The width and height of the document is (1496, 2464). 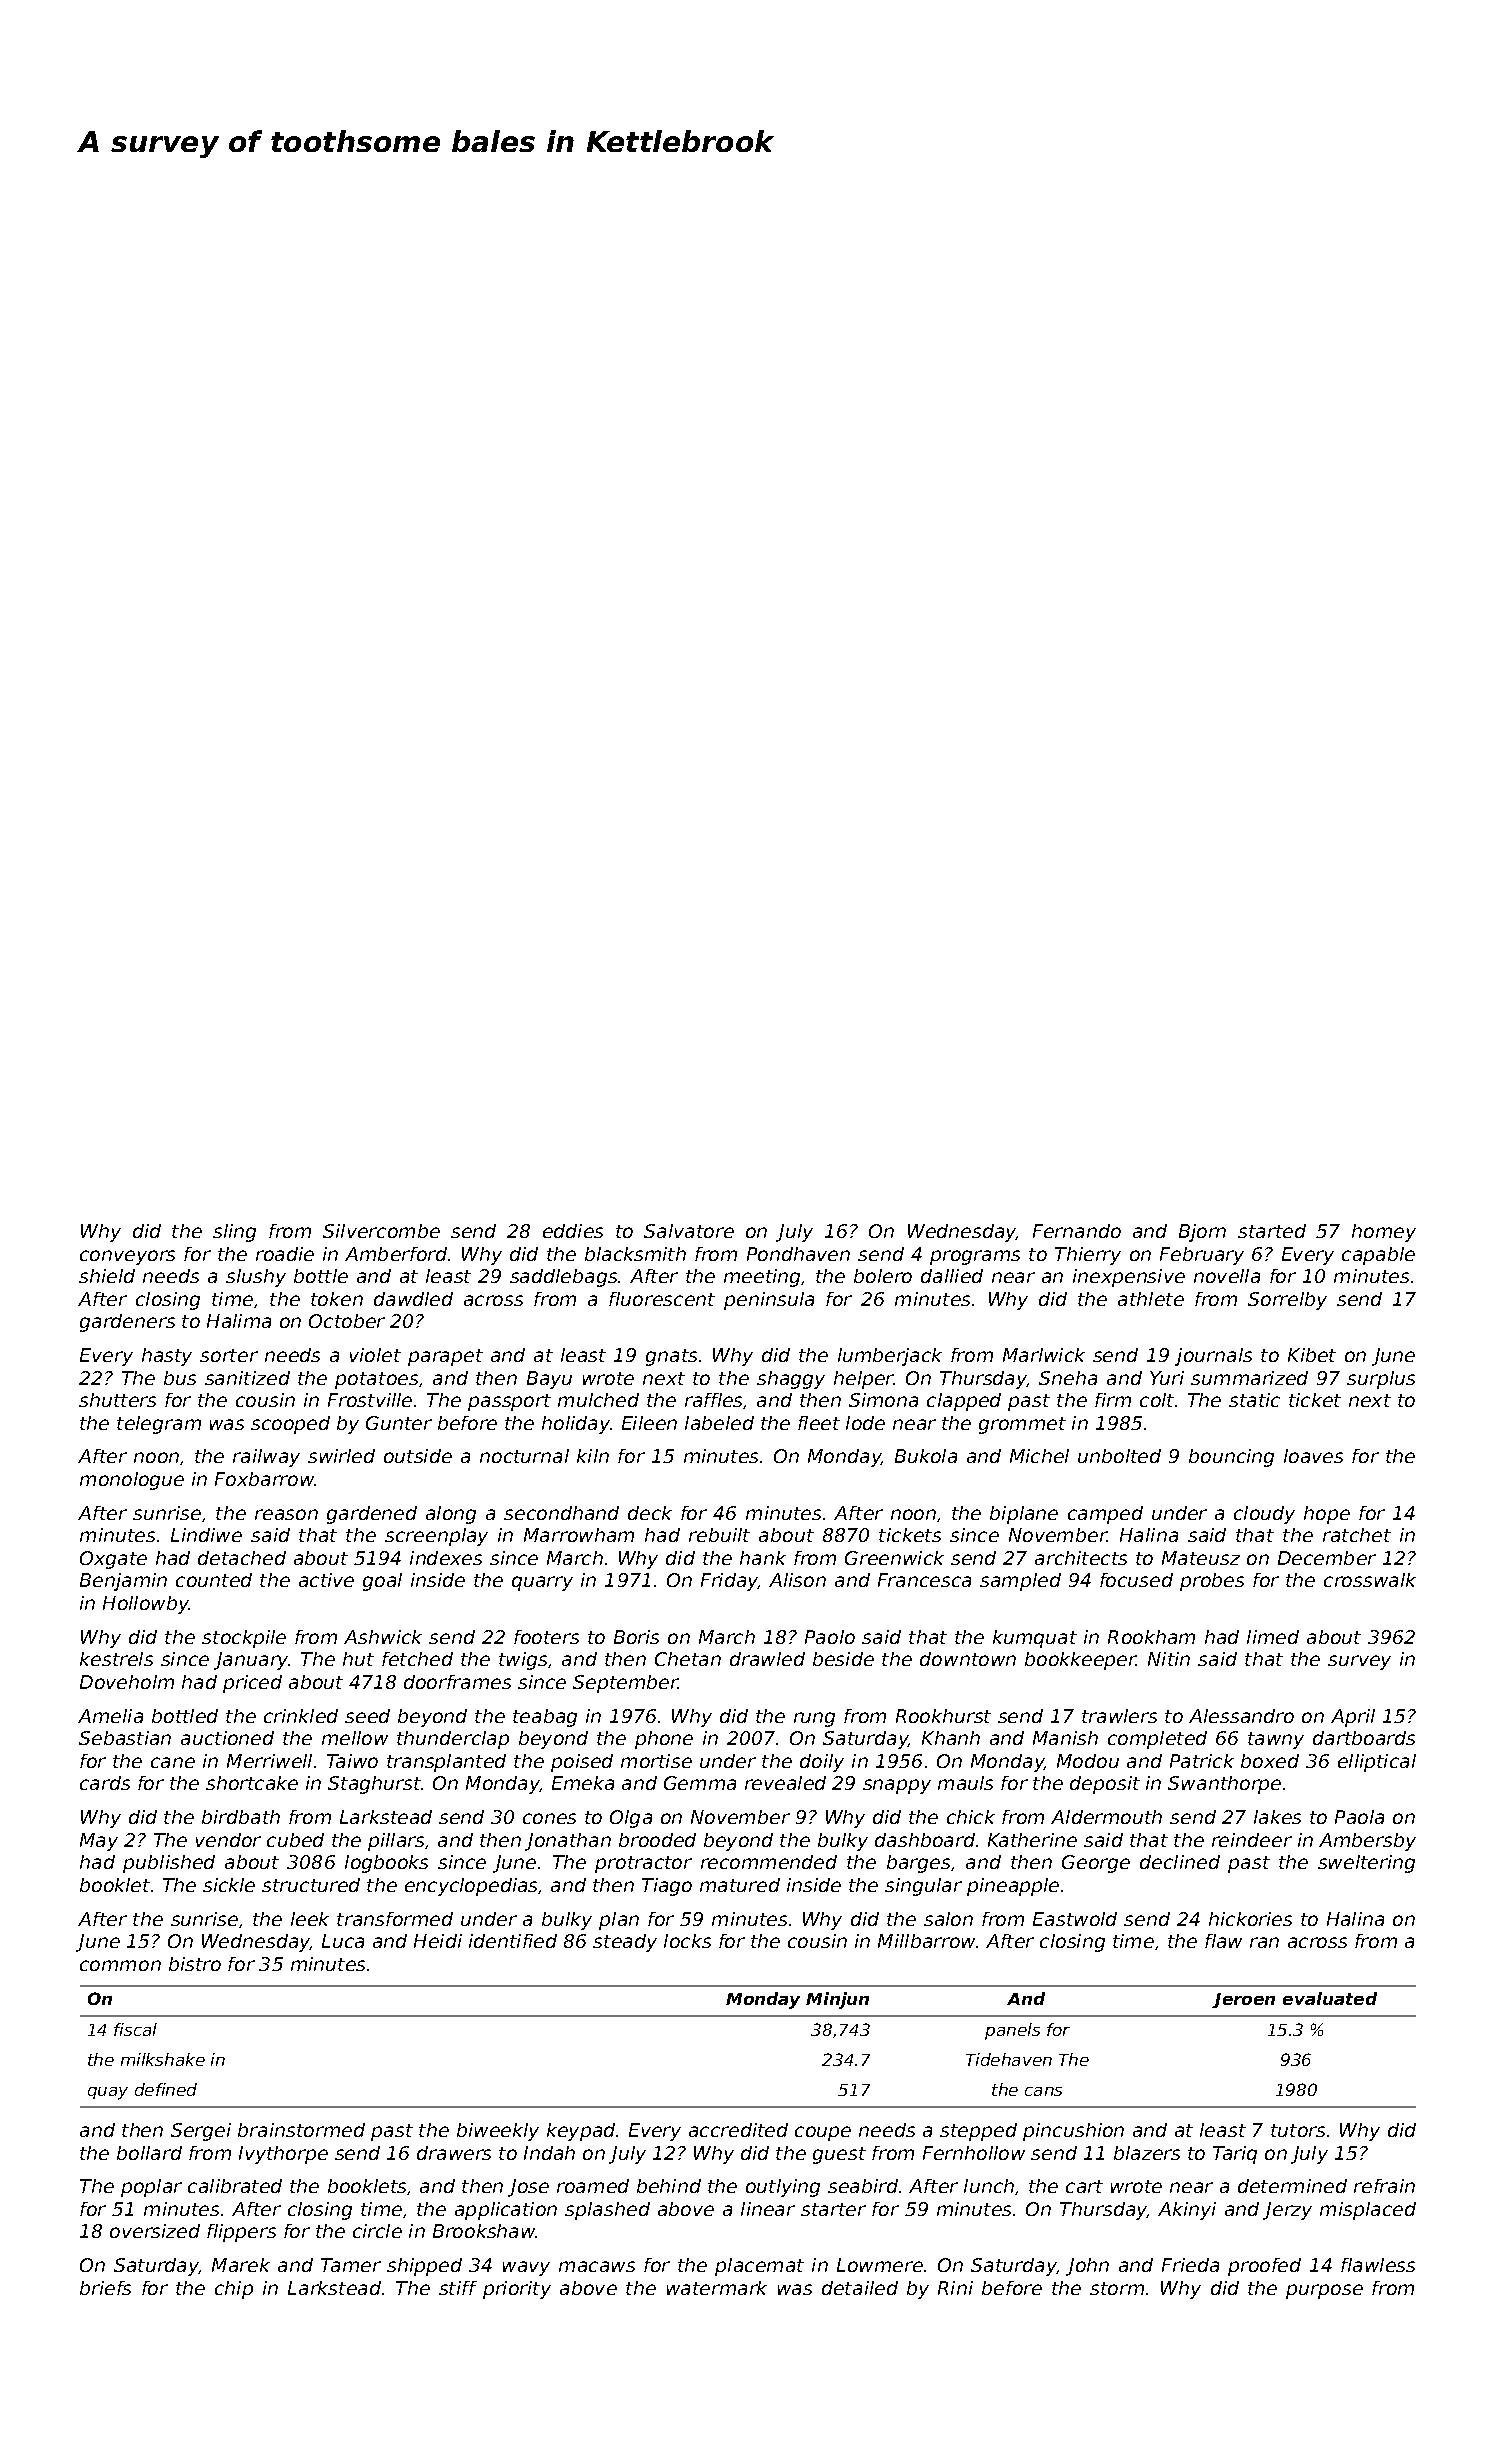 I want to click on hope, so click(x=1327, y=1515).
